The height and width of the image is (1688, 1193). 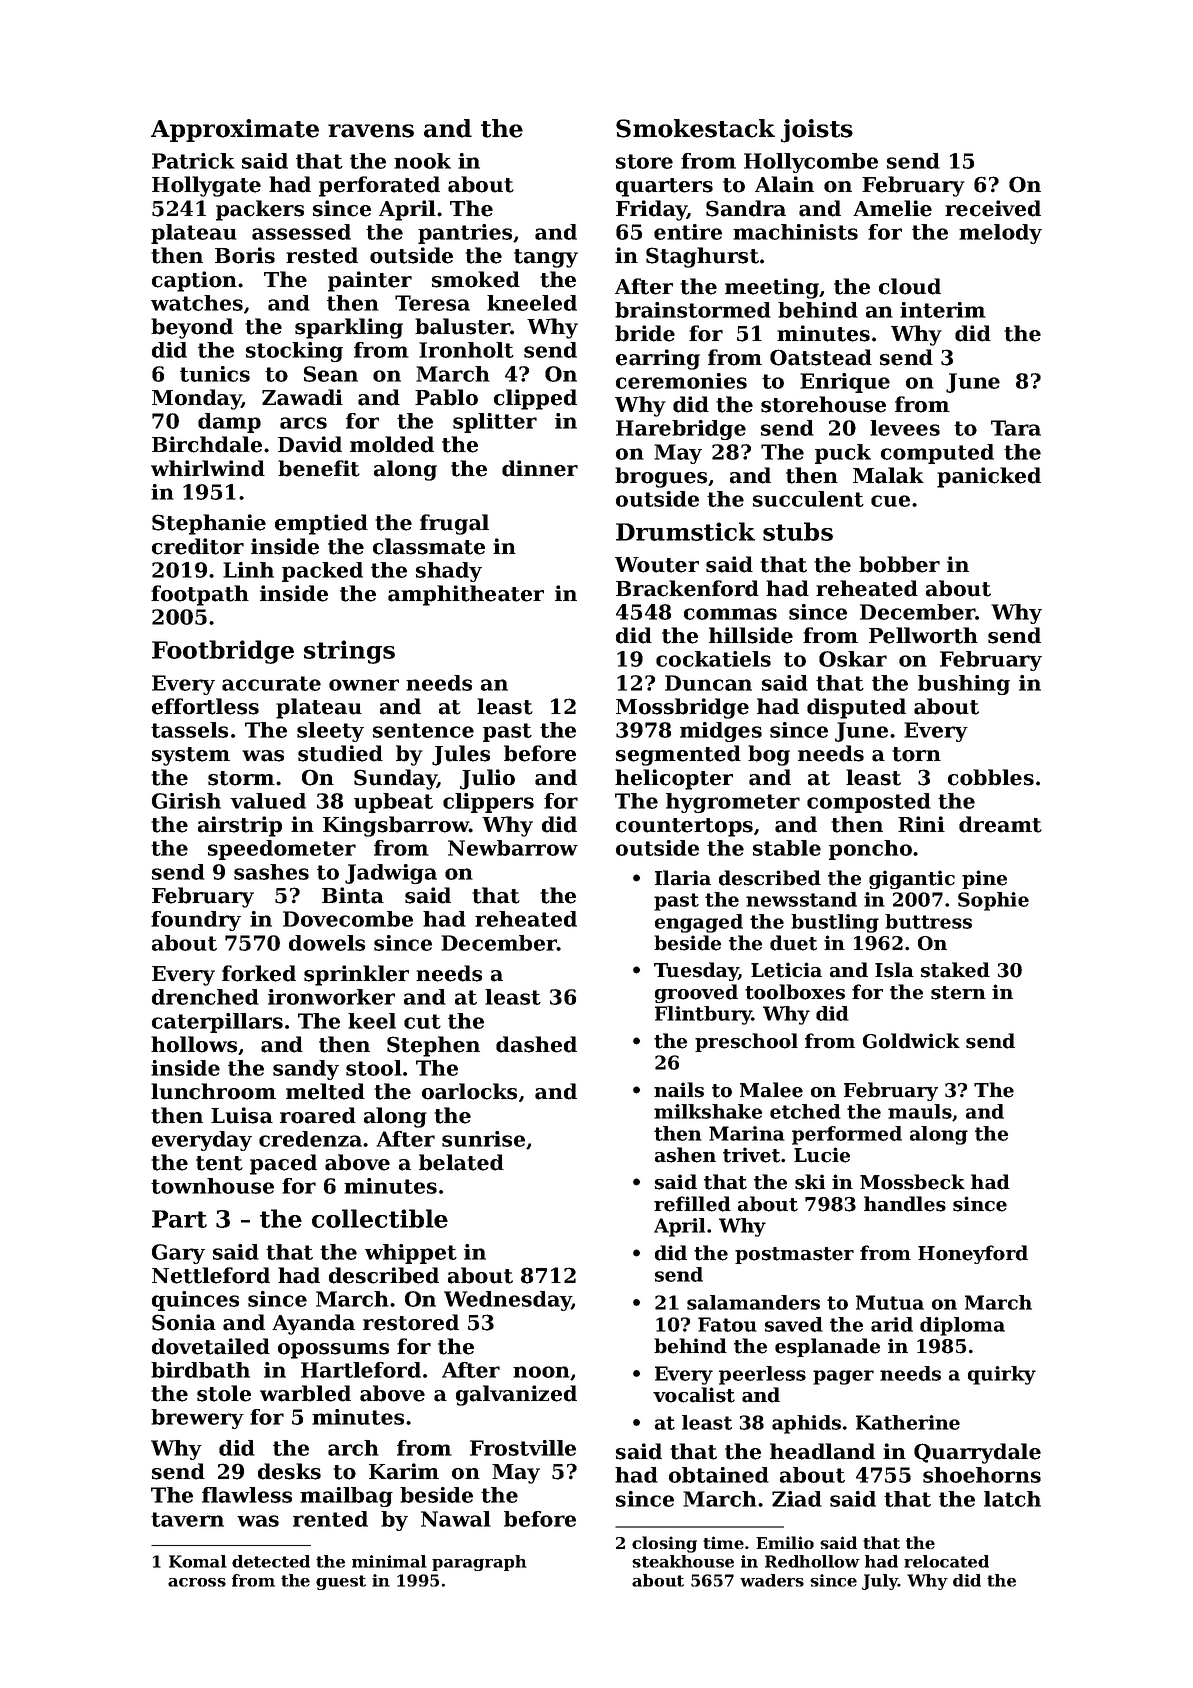 What do you see at coordinates (962, 1326) in the image?
I see `diploma` at bounding box center [962, 1326].
